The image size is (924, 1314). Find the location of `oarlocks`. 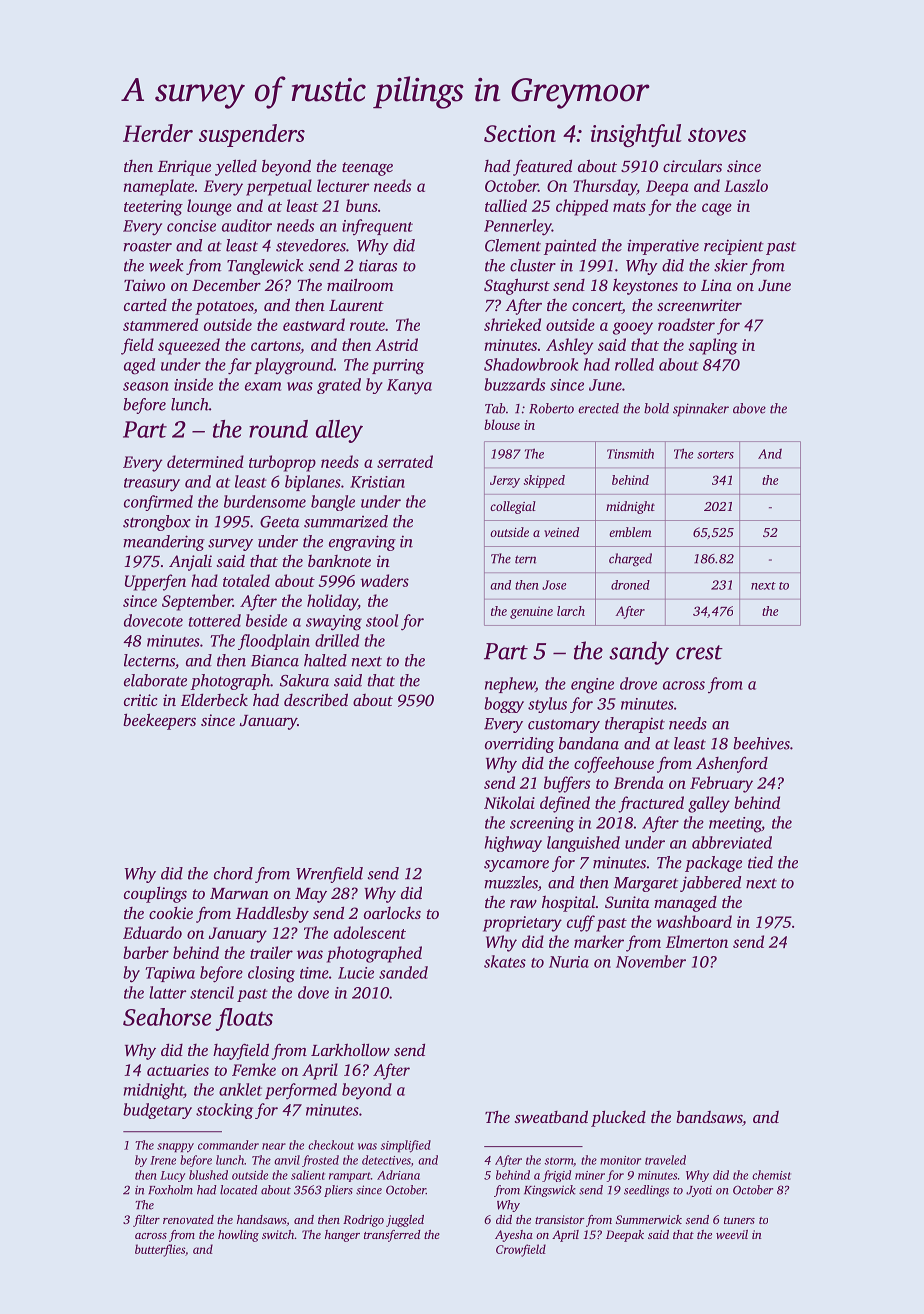

oarlocks is located at coordinates (392, 913).
